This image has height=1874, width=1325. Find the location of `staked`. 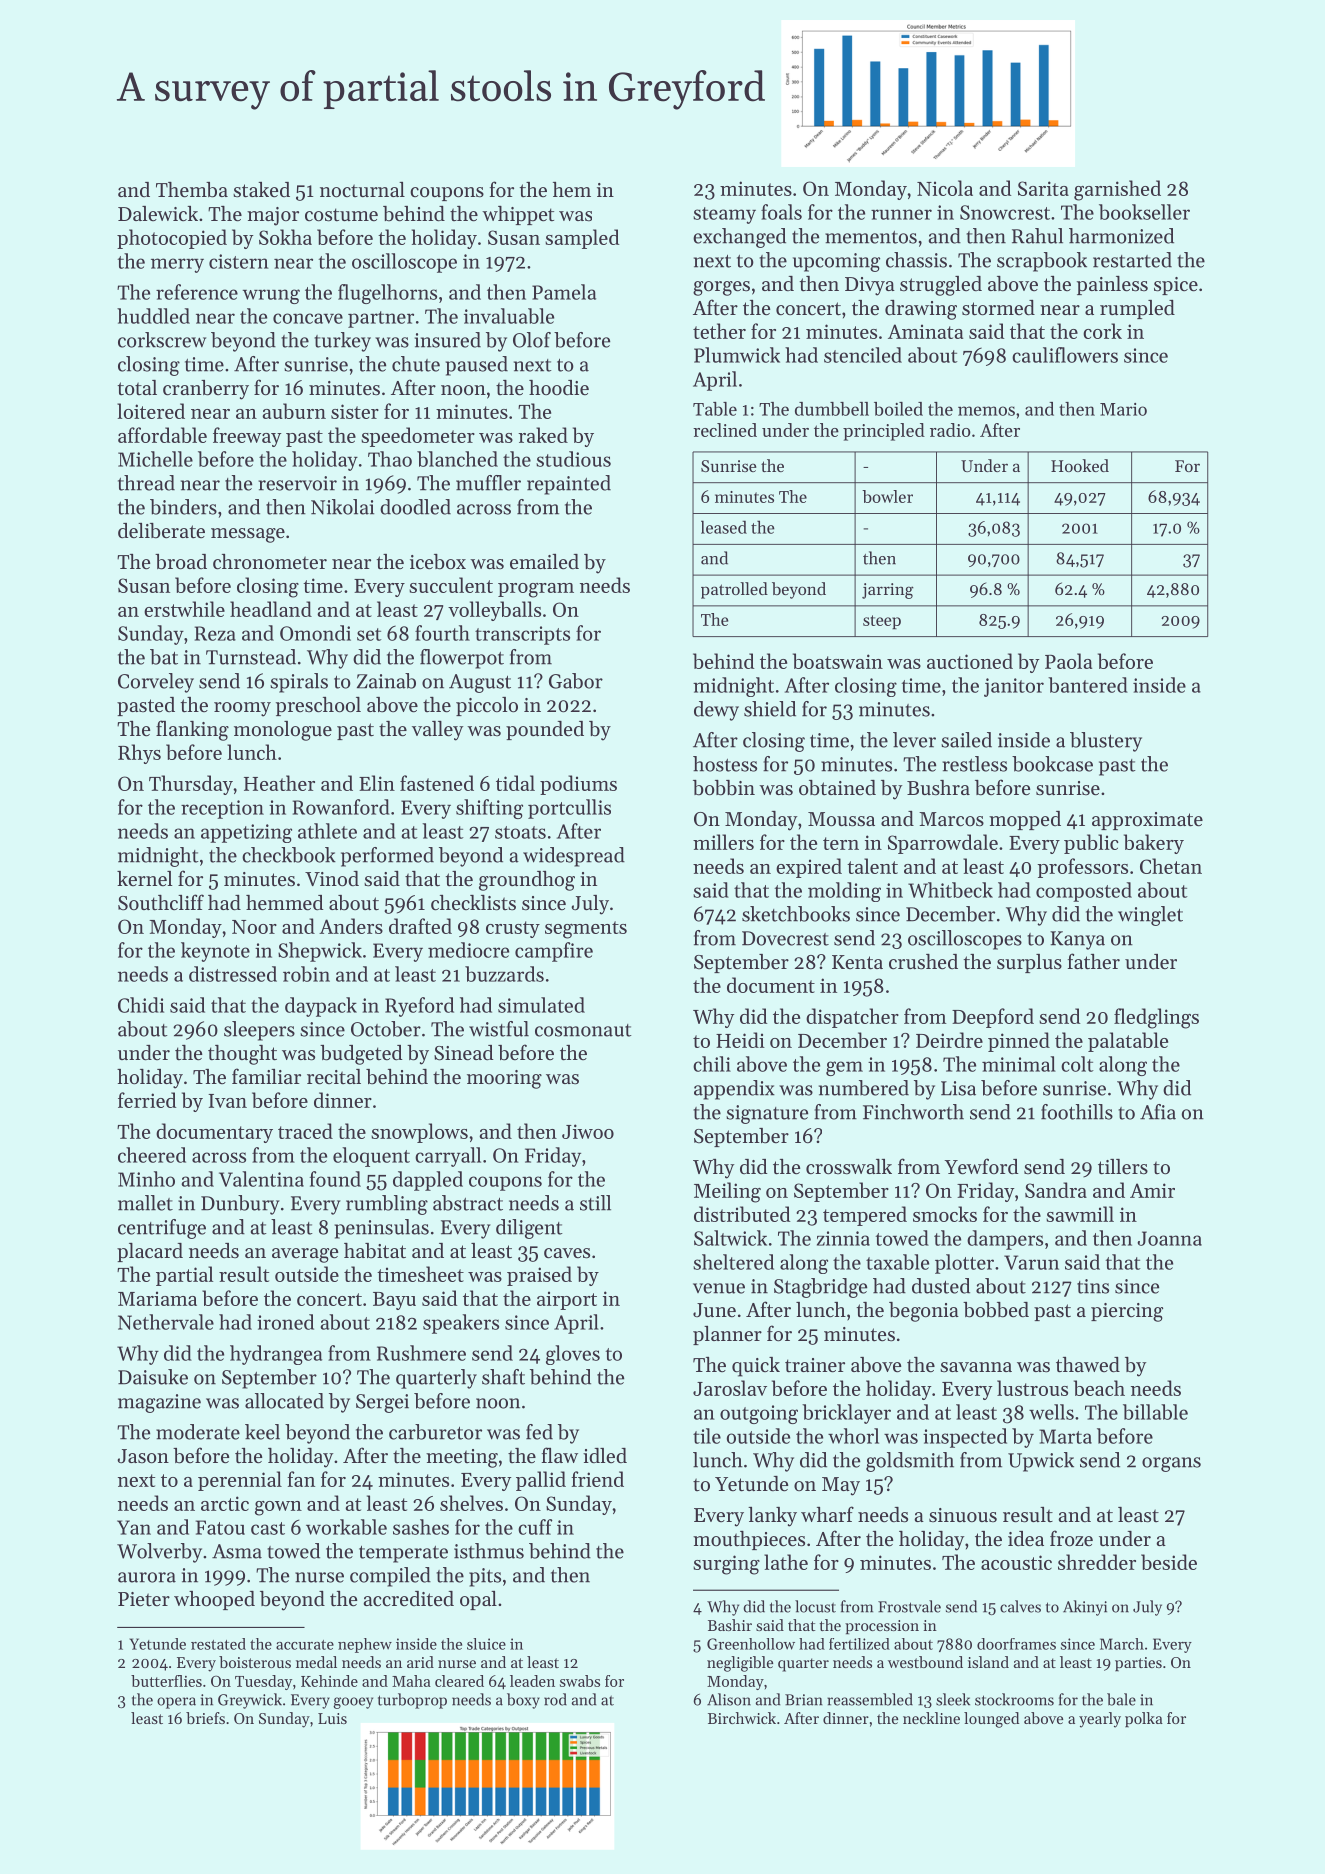

staked is located at coordinates (261, 190).
